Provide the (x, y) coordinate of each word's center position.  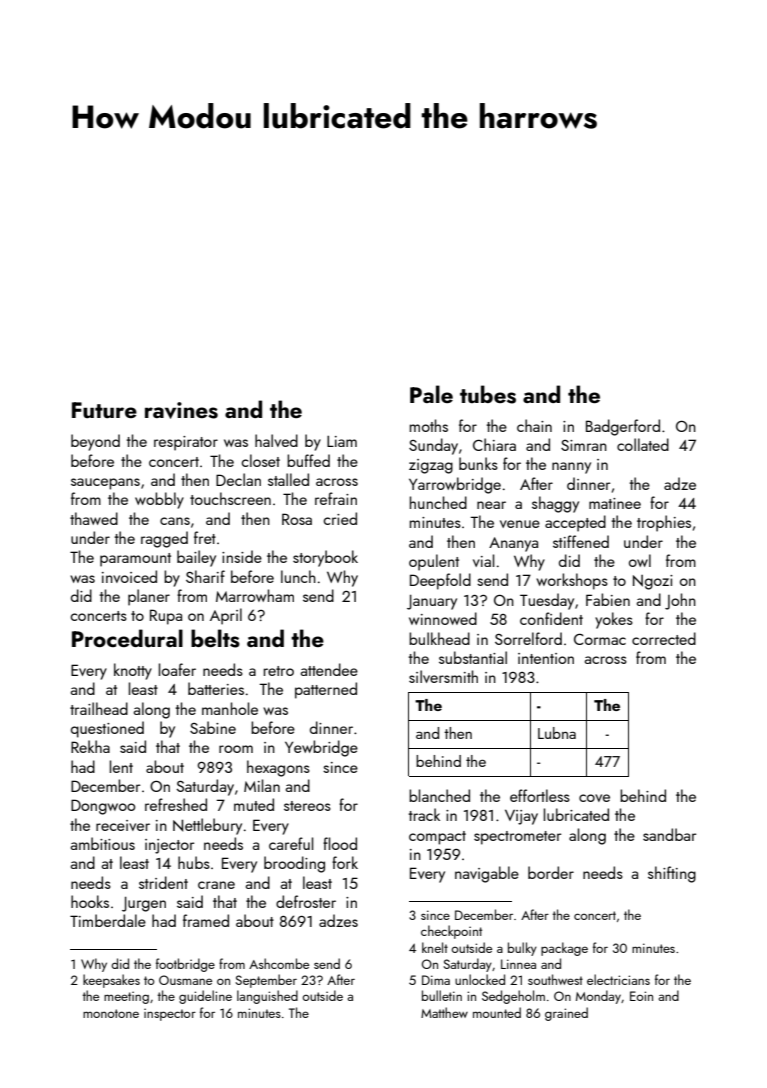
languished (267, 997)
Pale (431, 394)
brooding (294, 864)
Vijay (521, 817)
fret (205, 537)
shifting (672, 874)
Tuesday (547, 601)
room (236, 749)
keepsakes (111, 981)
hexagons (278, 768)
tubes (488, 394)
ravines (181, 410)
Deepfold (440, 581)
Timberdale (108, 920)
